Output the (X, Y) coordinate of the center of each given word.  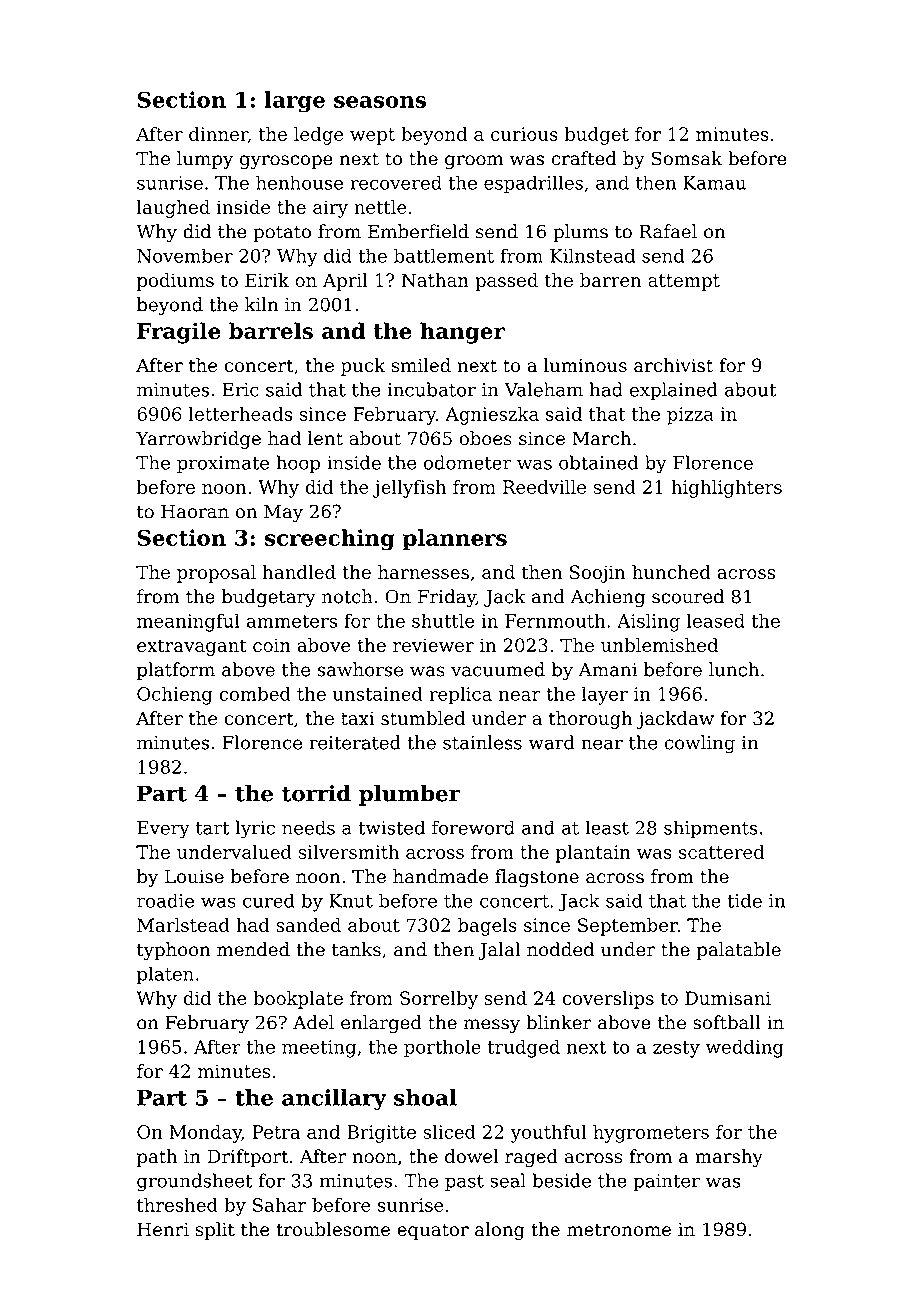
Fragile (178, 333)
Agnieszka (492, 416)
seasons (380, 102)
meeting (319, 1049)
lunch (734, 669)
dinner (218, 135)
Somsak (687, 158)
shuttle (443, 620)
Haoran (195, 511)
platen (165, 975)
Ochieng (175, 695)
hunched (671, 572)
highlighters (726, 489)
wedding (745, 1048)
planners (455, 539)
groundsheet (194, 1182)
